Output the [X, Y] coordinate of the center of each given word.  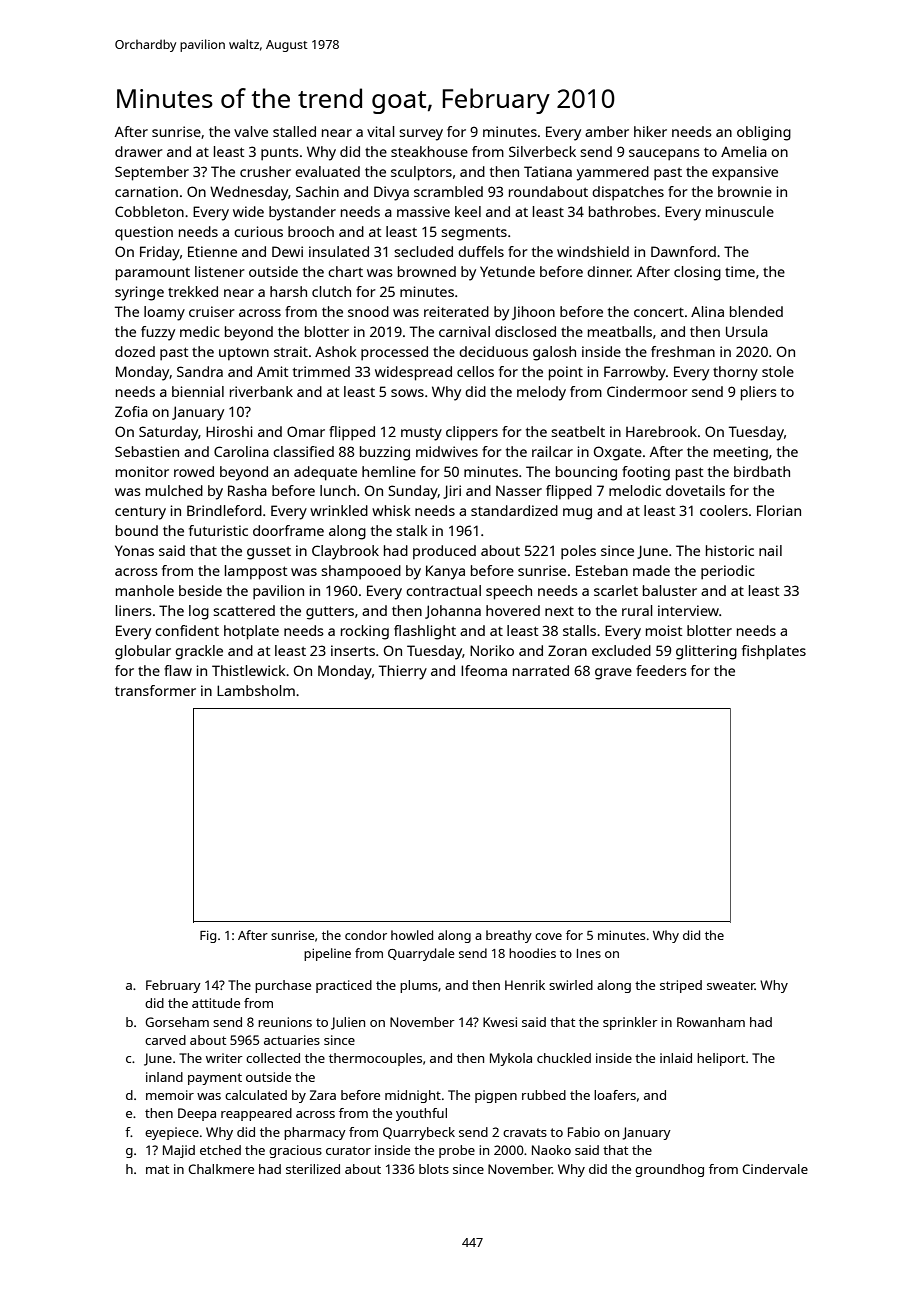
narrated [541, 670]
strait [291, 351]
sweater [731, 985]
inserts [353, 650]
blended [756, 311]
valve [251, 131]
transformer [155, 690]
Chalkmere [221, 1169]
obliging [764, 133]
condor [366, 935]
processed [394, 353]
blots [434, 1169]
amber [607, 131]
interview [688, 610]
